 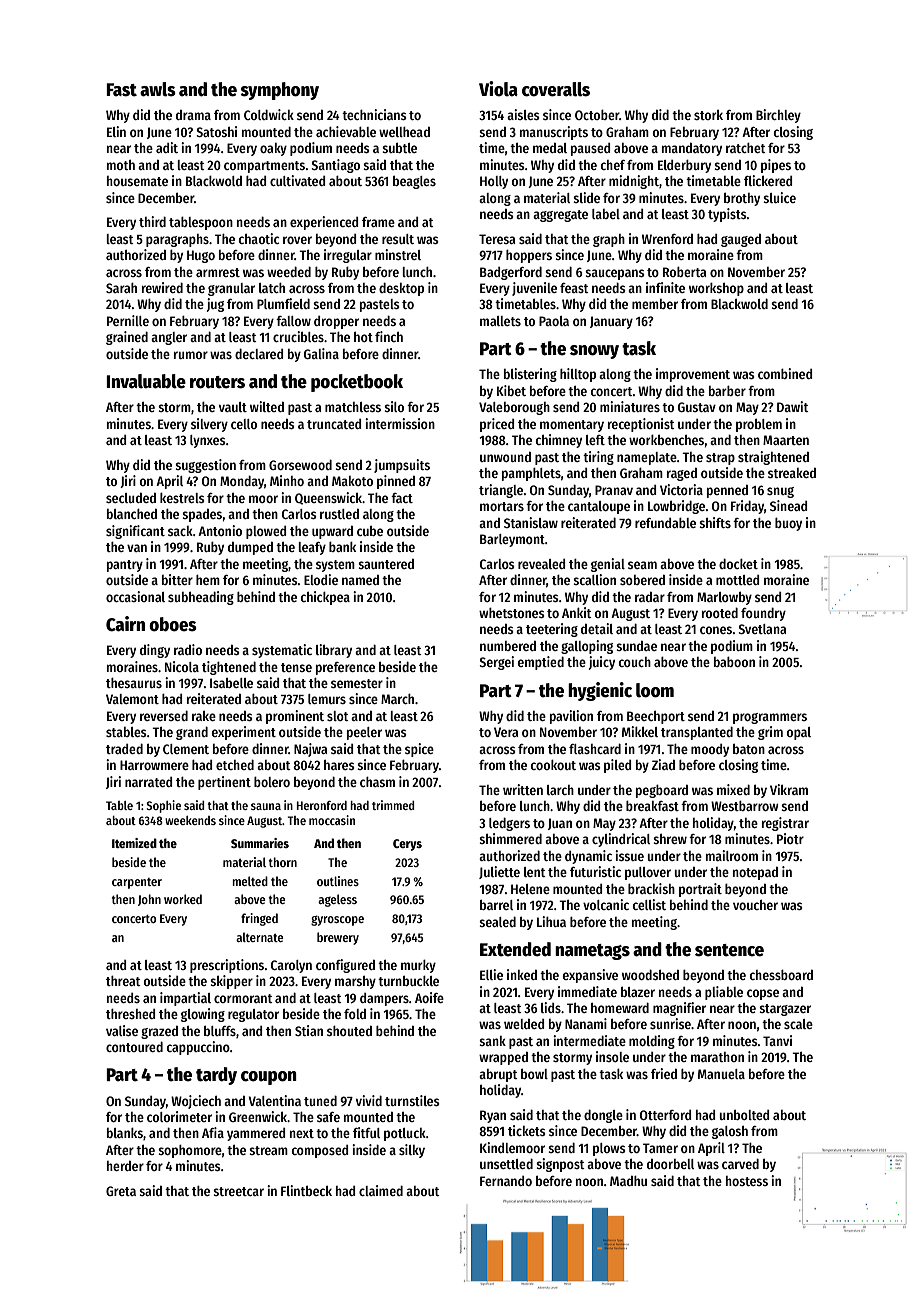 What do you see at coordinates (125, 624) in the document?
I see `Cairn` at bounding box center [125, 624].
